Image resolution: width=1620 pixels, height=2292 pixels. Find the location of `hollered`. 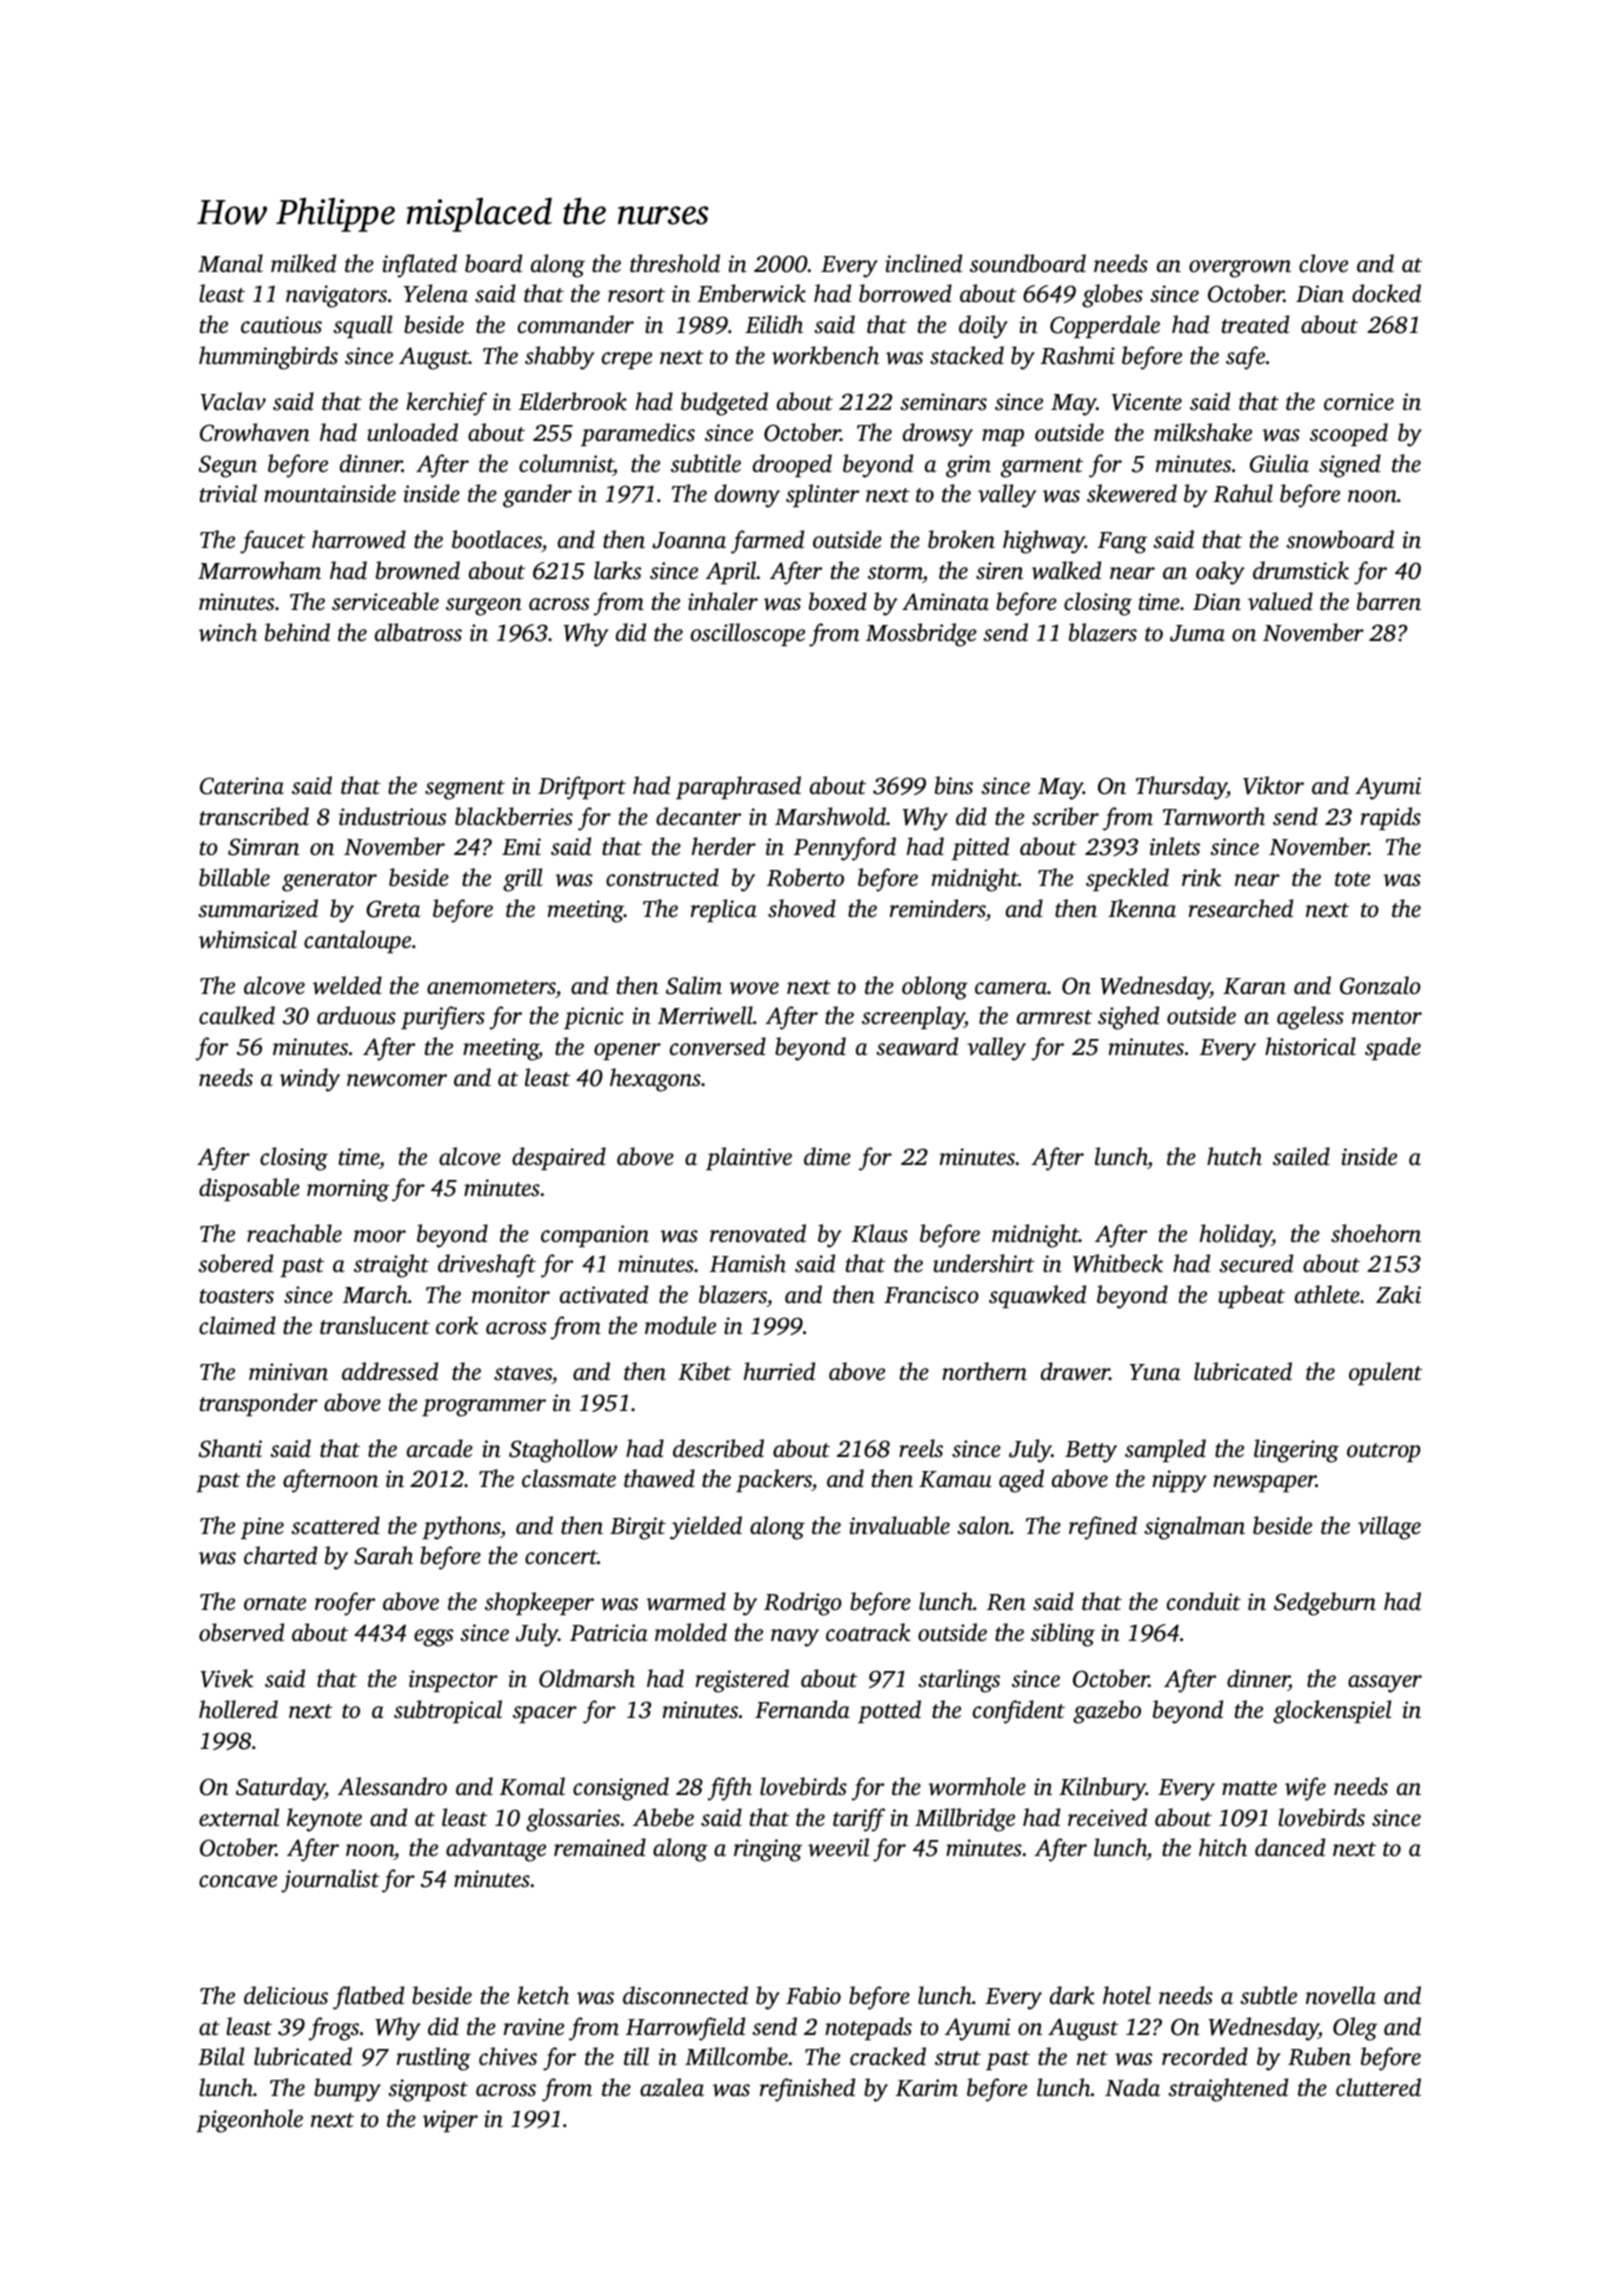

hollered is located at coordinates (238, 1709).
